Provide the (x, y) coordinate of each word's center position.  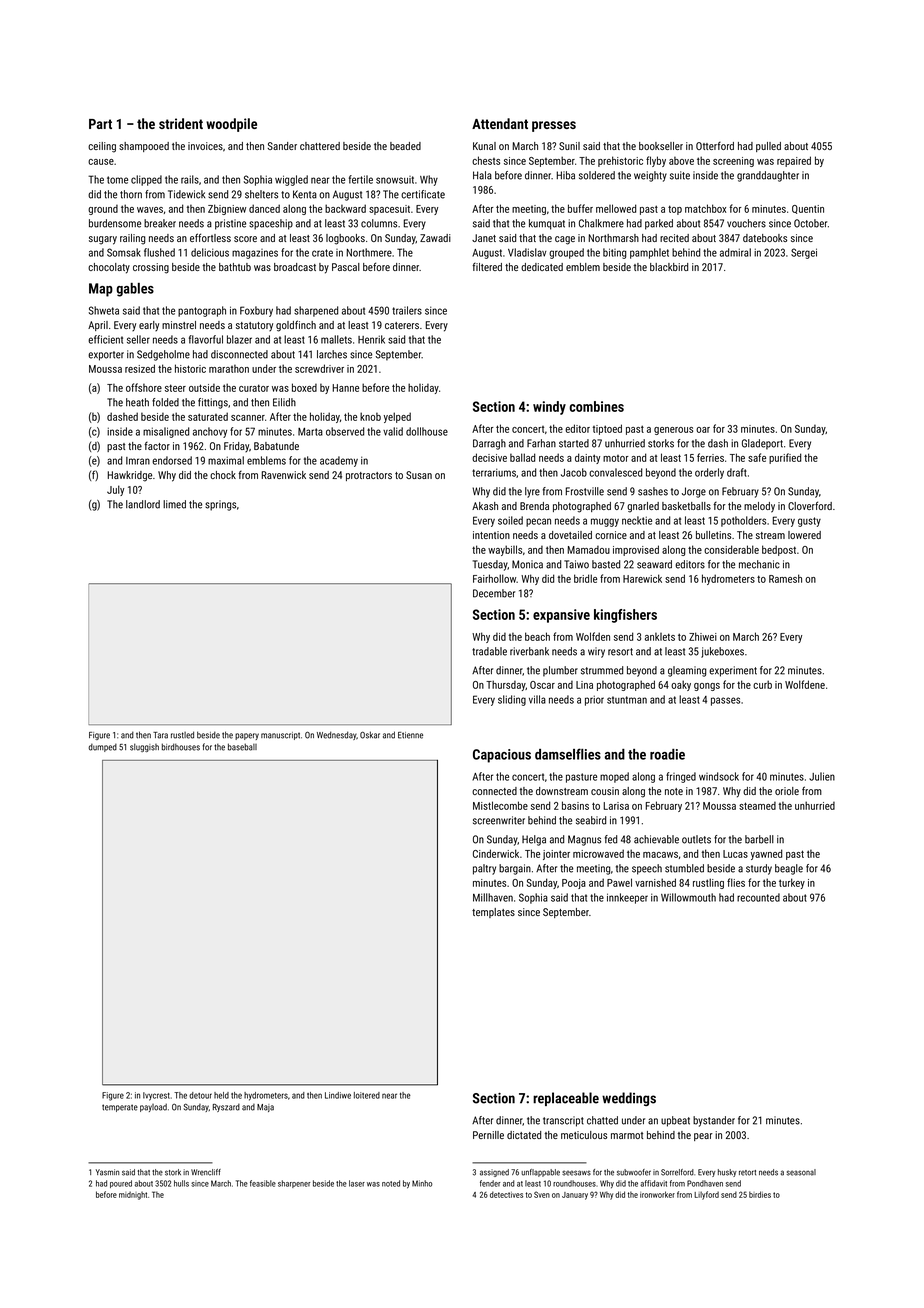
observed (345, 431)
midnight (133, 1195)
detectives (506, 1194)
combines (597, 406)
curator (254, 388)
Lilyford (706, 1195)
